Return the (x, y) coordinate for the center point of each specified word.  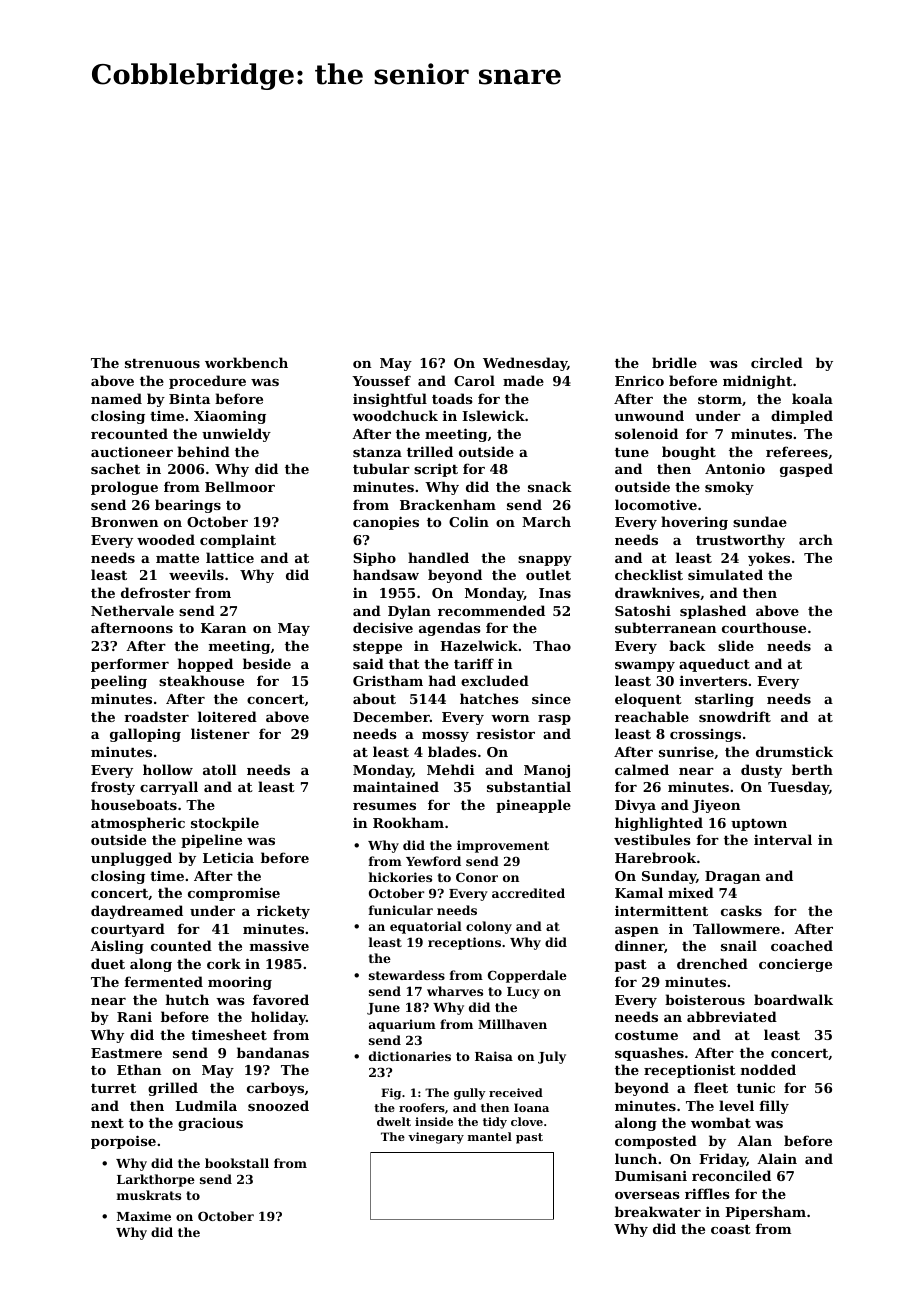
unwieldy (236, 435)
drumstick (794, 751)
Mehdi (450, 769)
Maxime (144, 1216)
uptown (759, 825)
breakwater (658, 1211)
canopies (386, 523)
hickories (400, 877)
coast (731, 1229)
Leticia (228, 857)
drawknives (657, 592)
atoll (219, 769)
